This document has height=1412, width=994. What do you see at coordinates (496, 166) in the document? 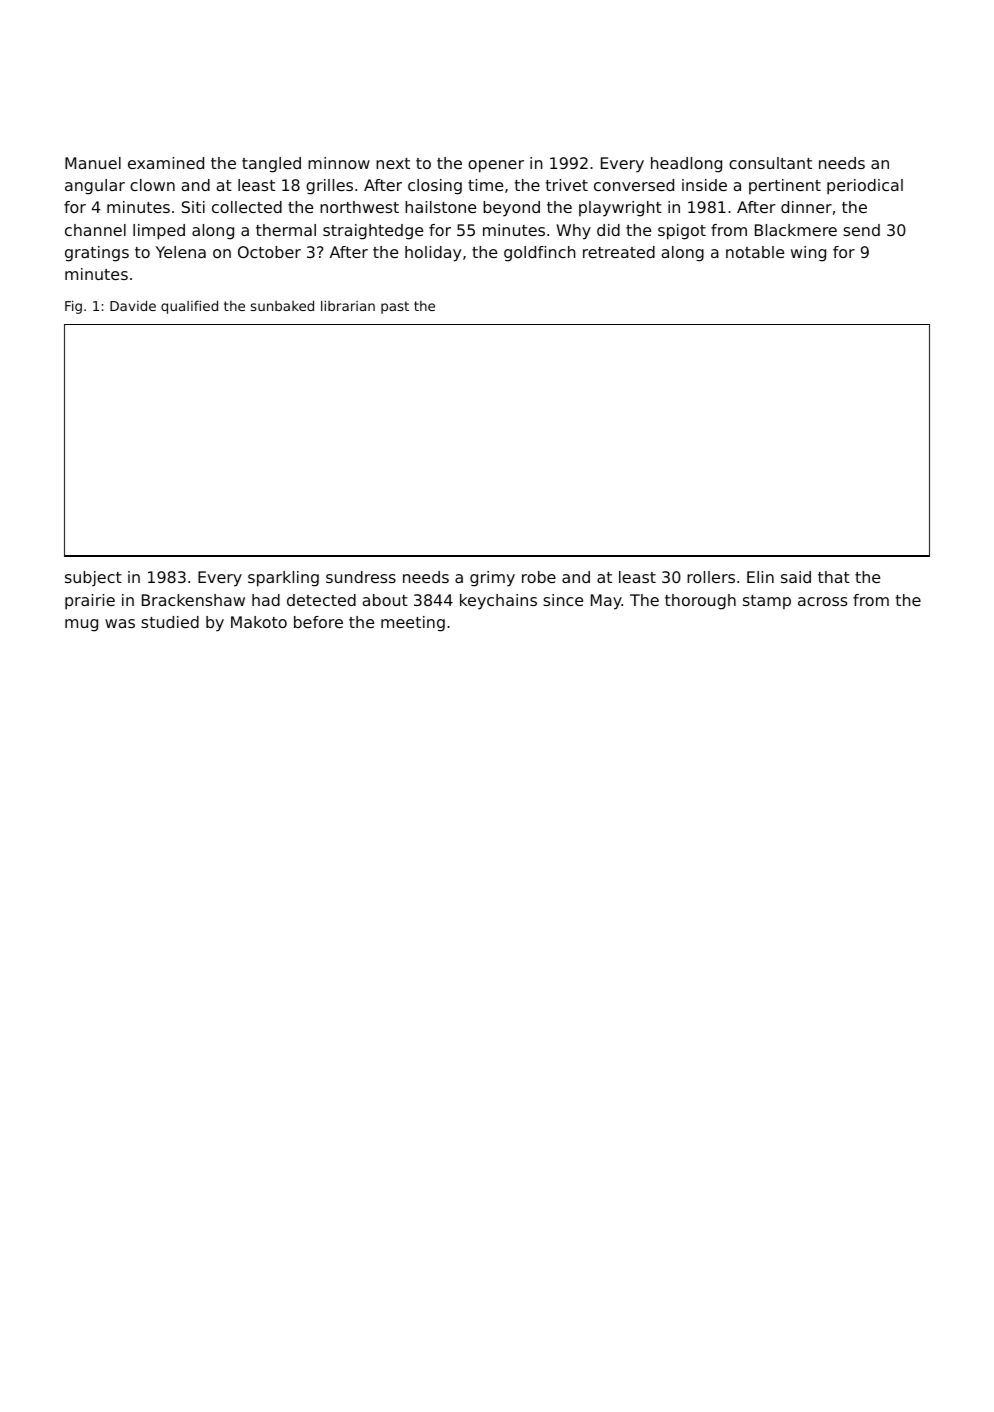
I see `opener` at bounding box center [496, 166].
